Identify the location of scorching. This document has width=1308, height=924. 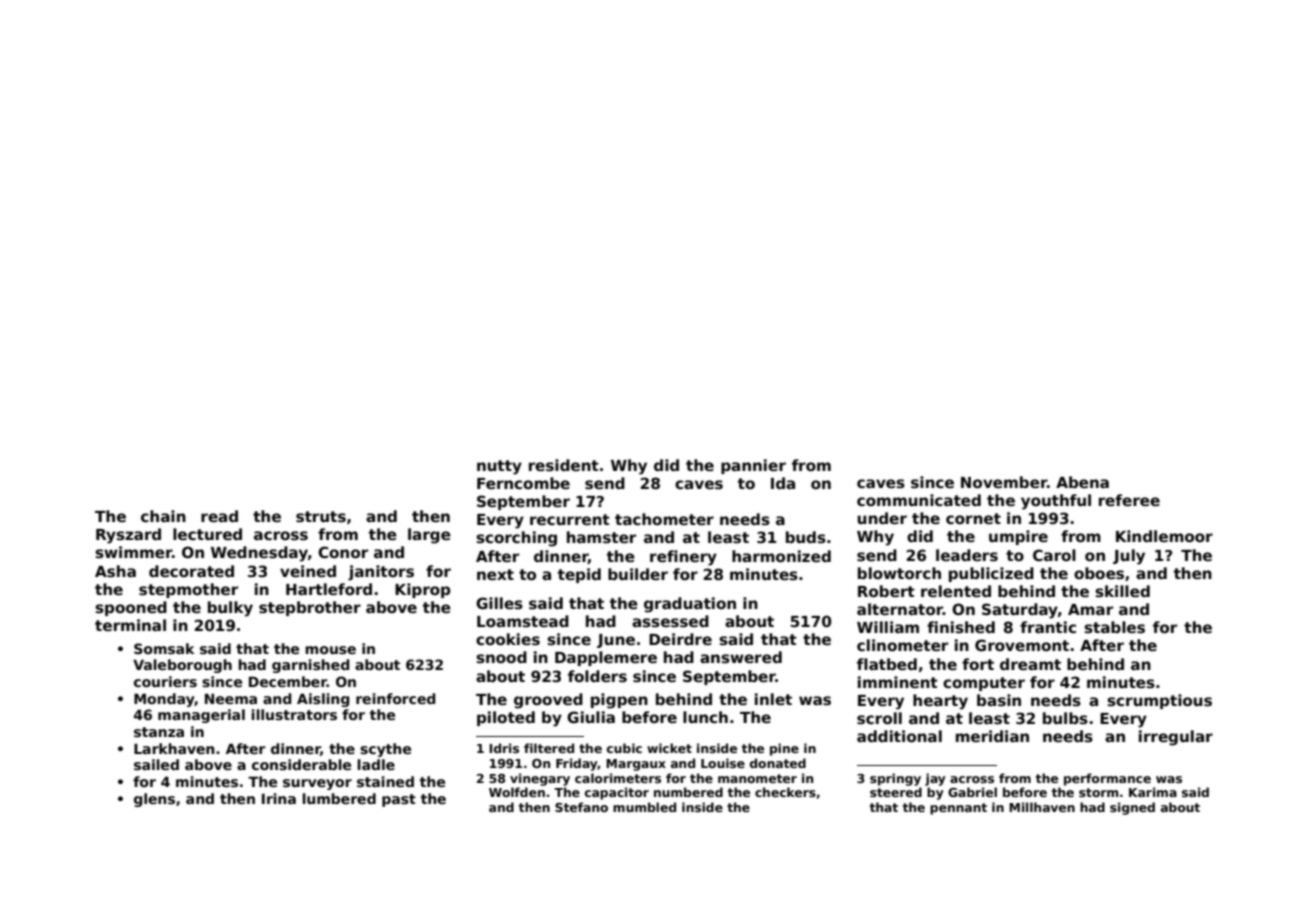
(516, 539).
